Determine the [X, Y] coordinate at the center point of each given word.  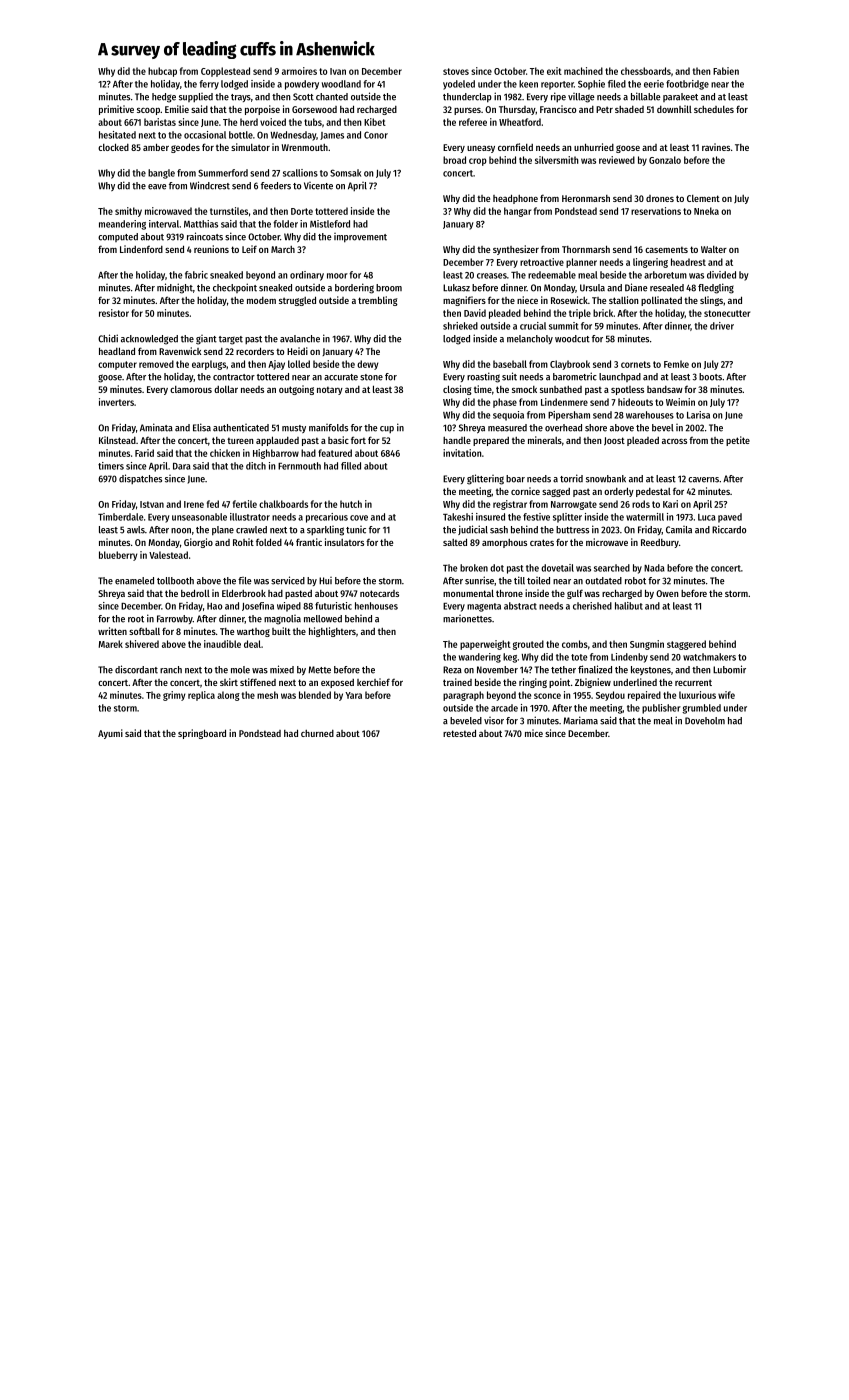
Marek [111, 644]
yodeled [459, 85]
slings [711, 301]
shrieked [460, 326]
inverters [116, 402]
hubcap [162, 72]
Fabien [726, 71]
